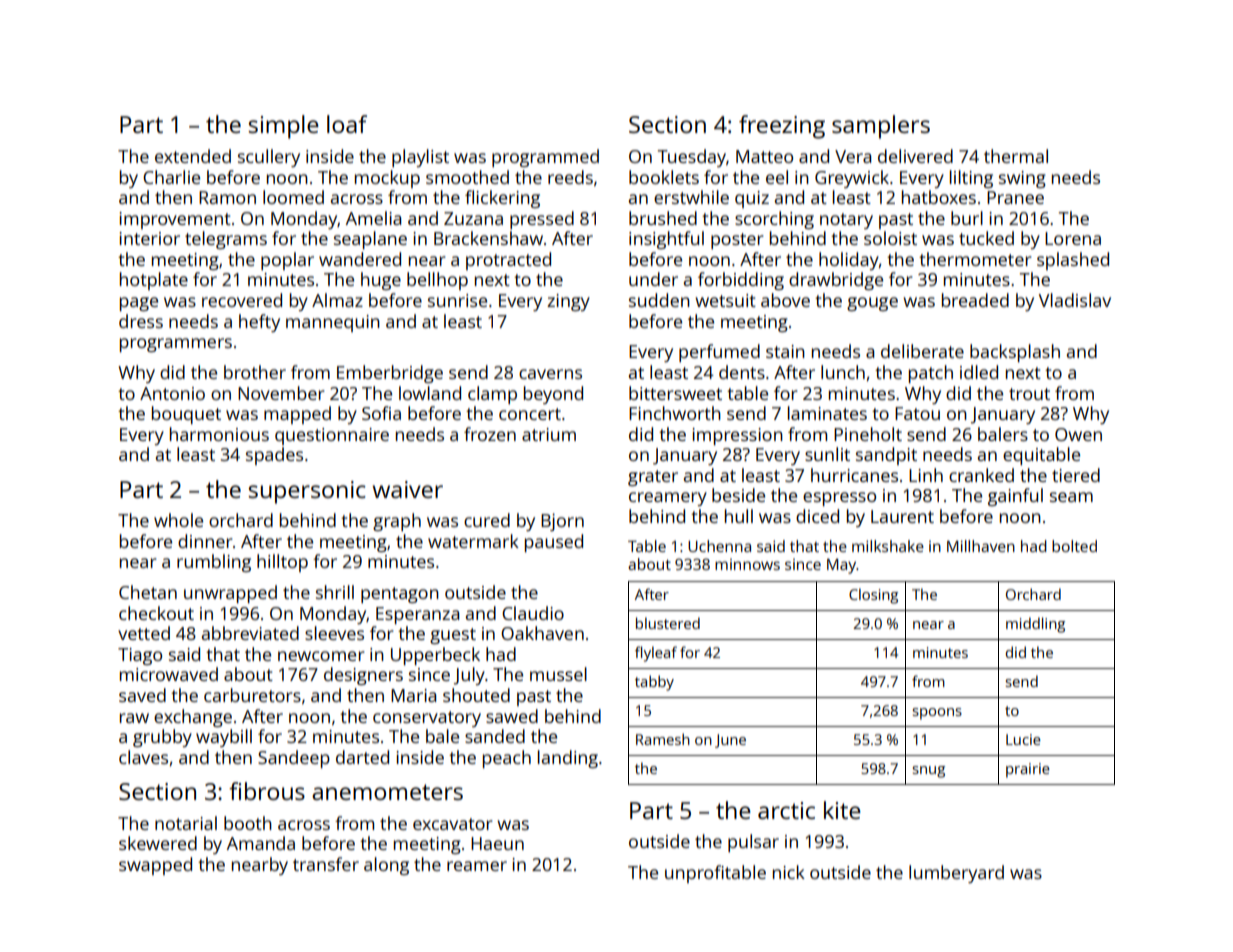  I want to click on mussel, so click(558, 674).
